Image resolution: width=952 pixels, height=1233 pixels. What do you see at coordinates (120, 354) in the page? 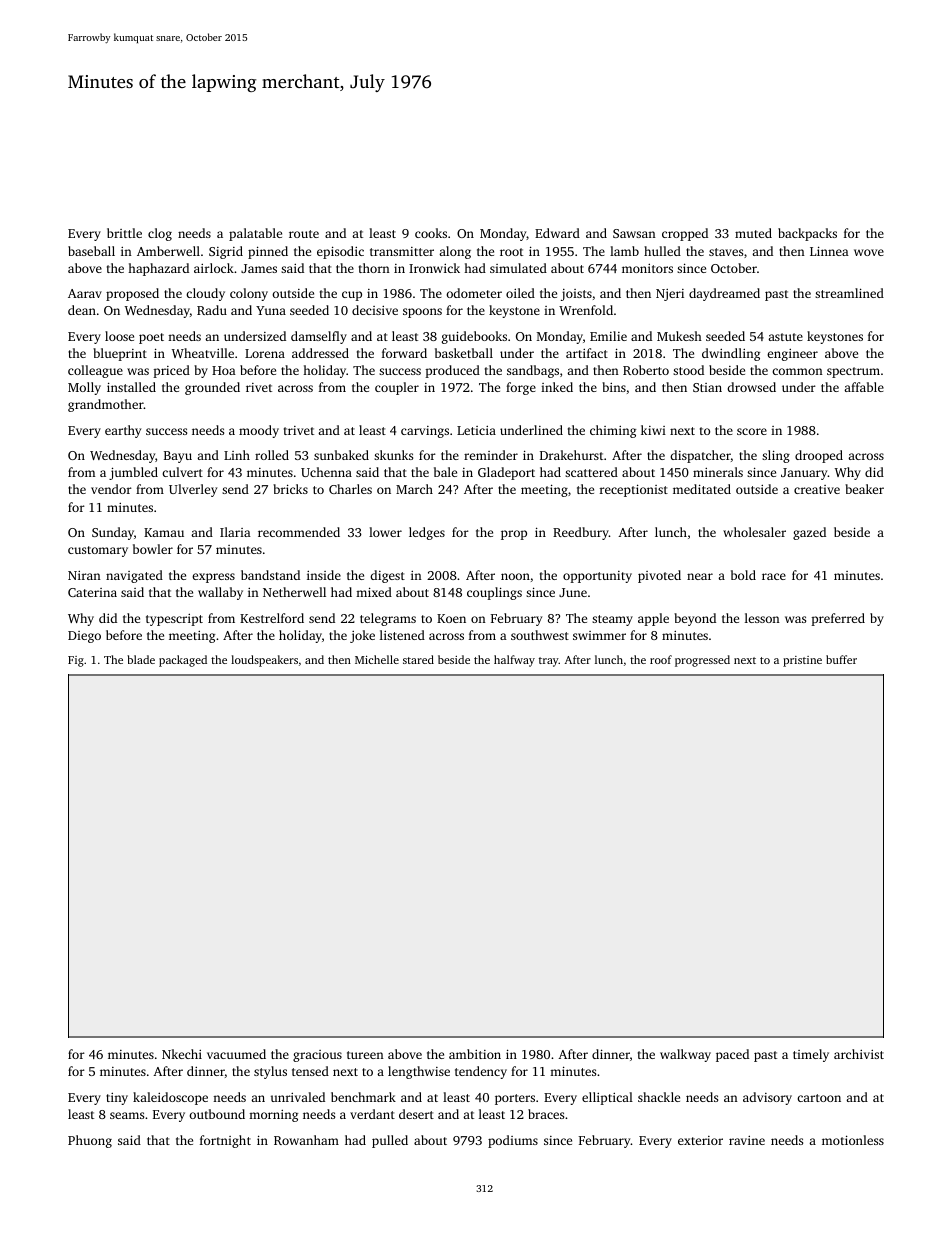
I see `blueprint` at bounding box center [120, 354].
